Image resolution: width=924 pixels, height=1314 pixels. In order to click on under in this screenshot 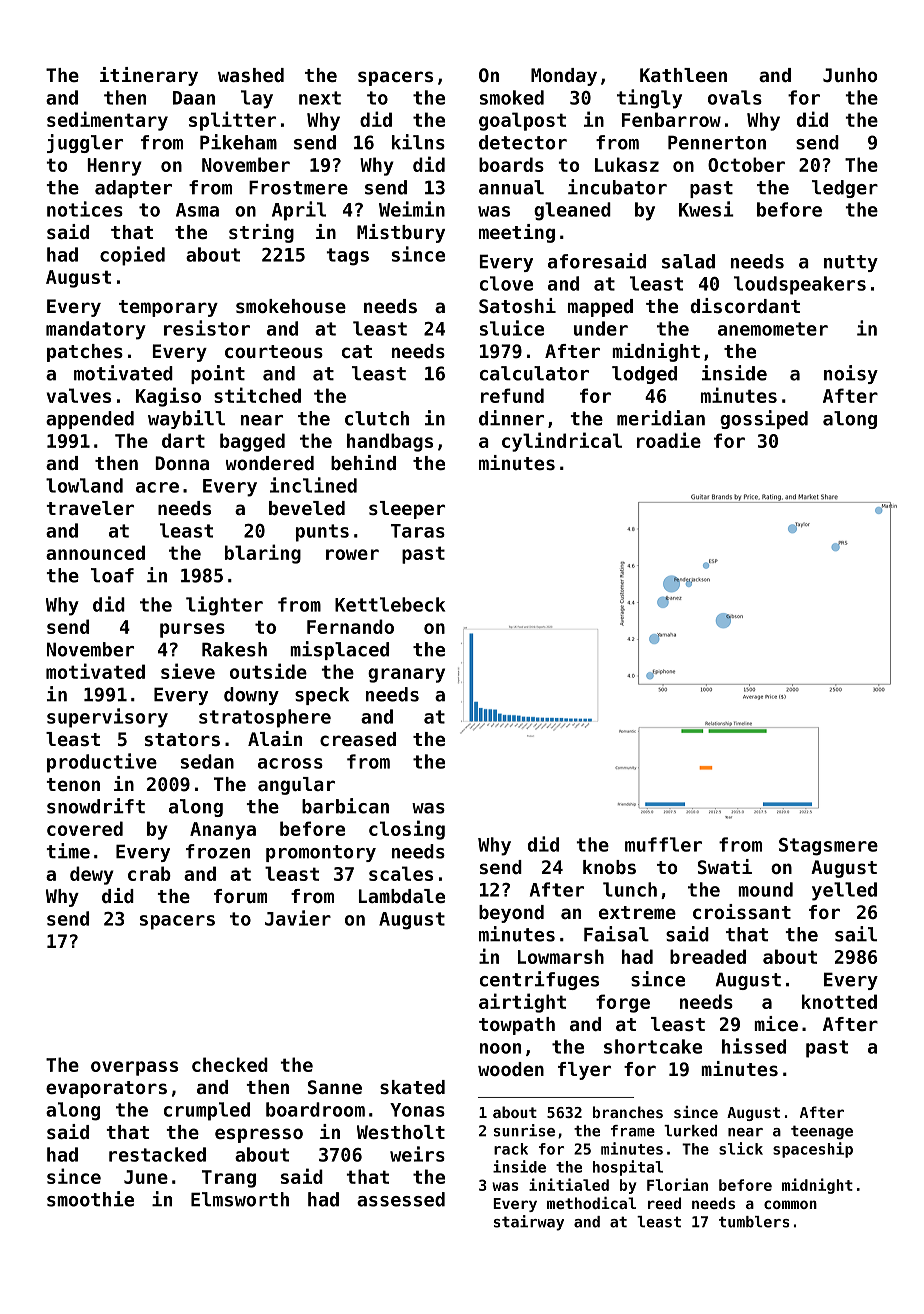, I will do `click(601, 328)`.
